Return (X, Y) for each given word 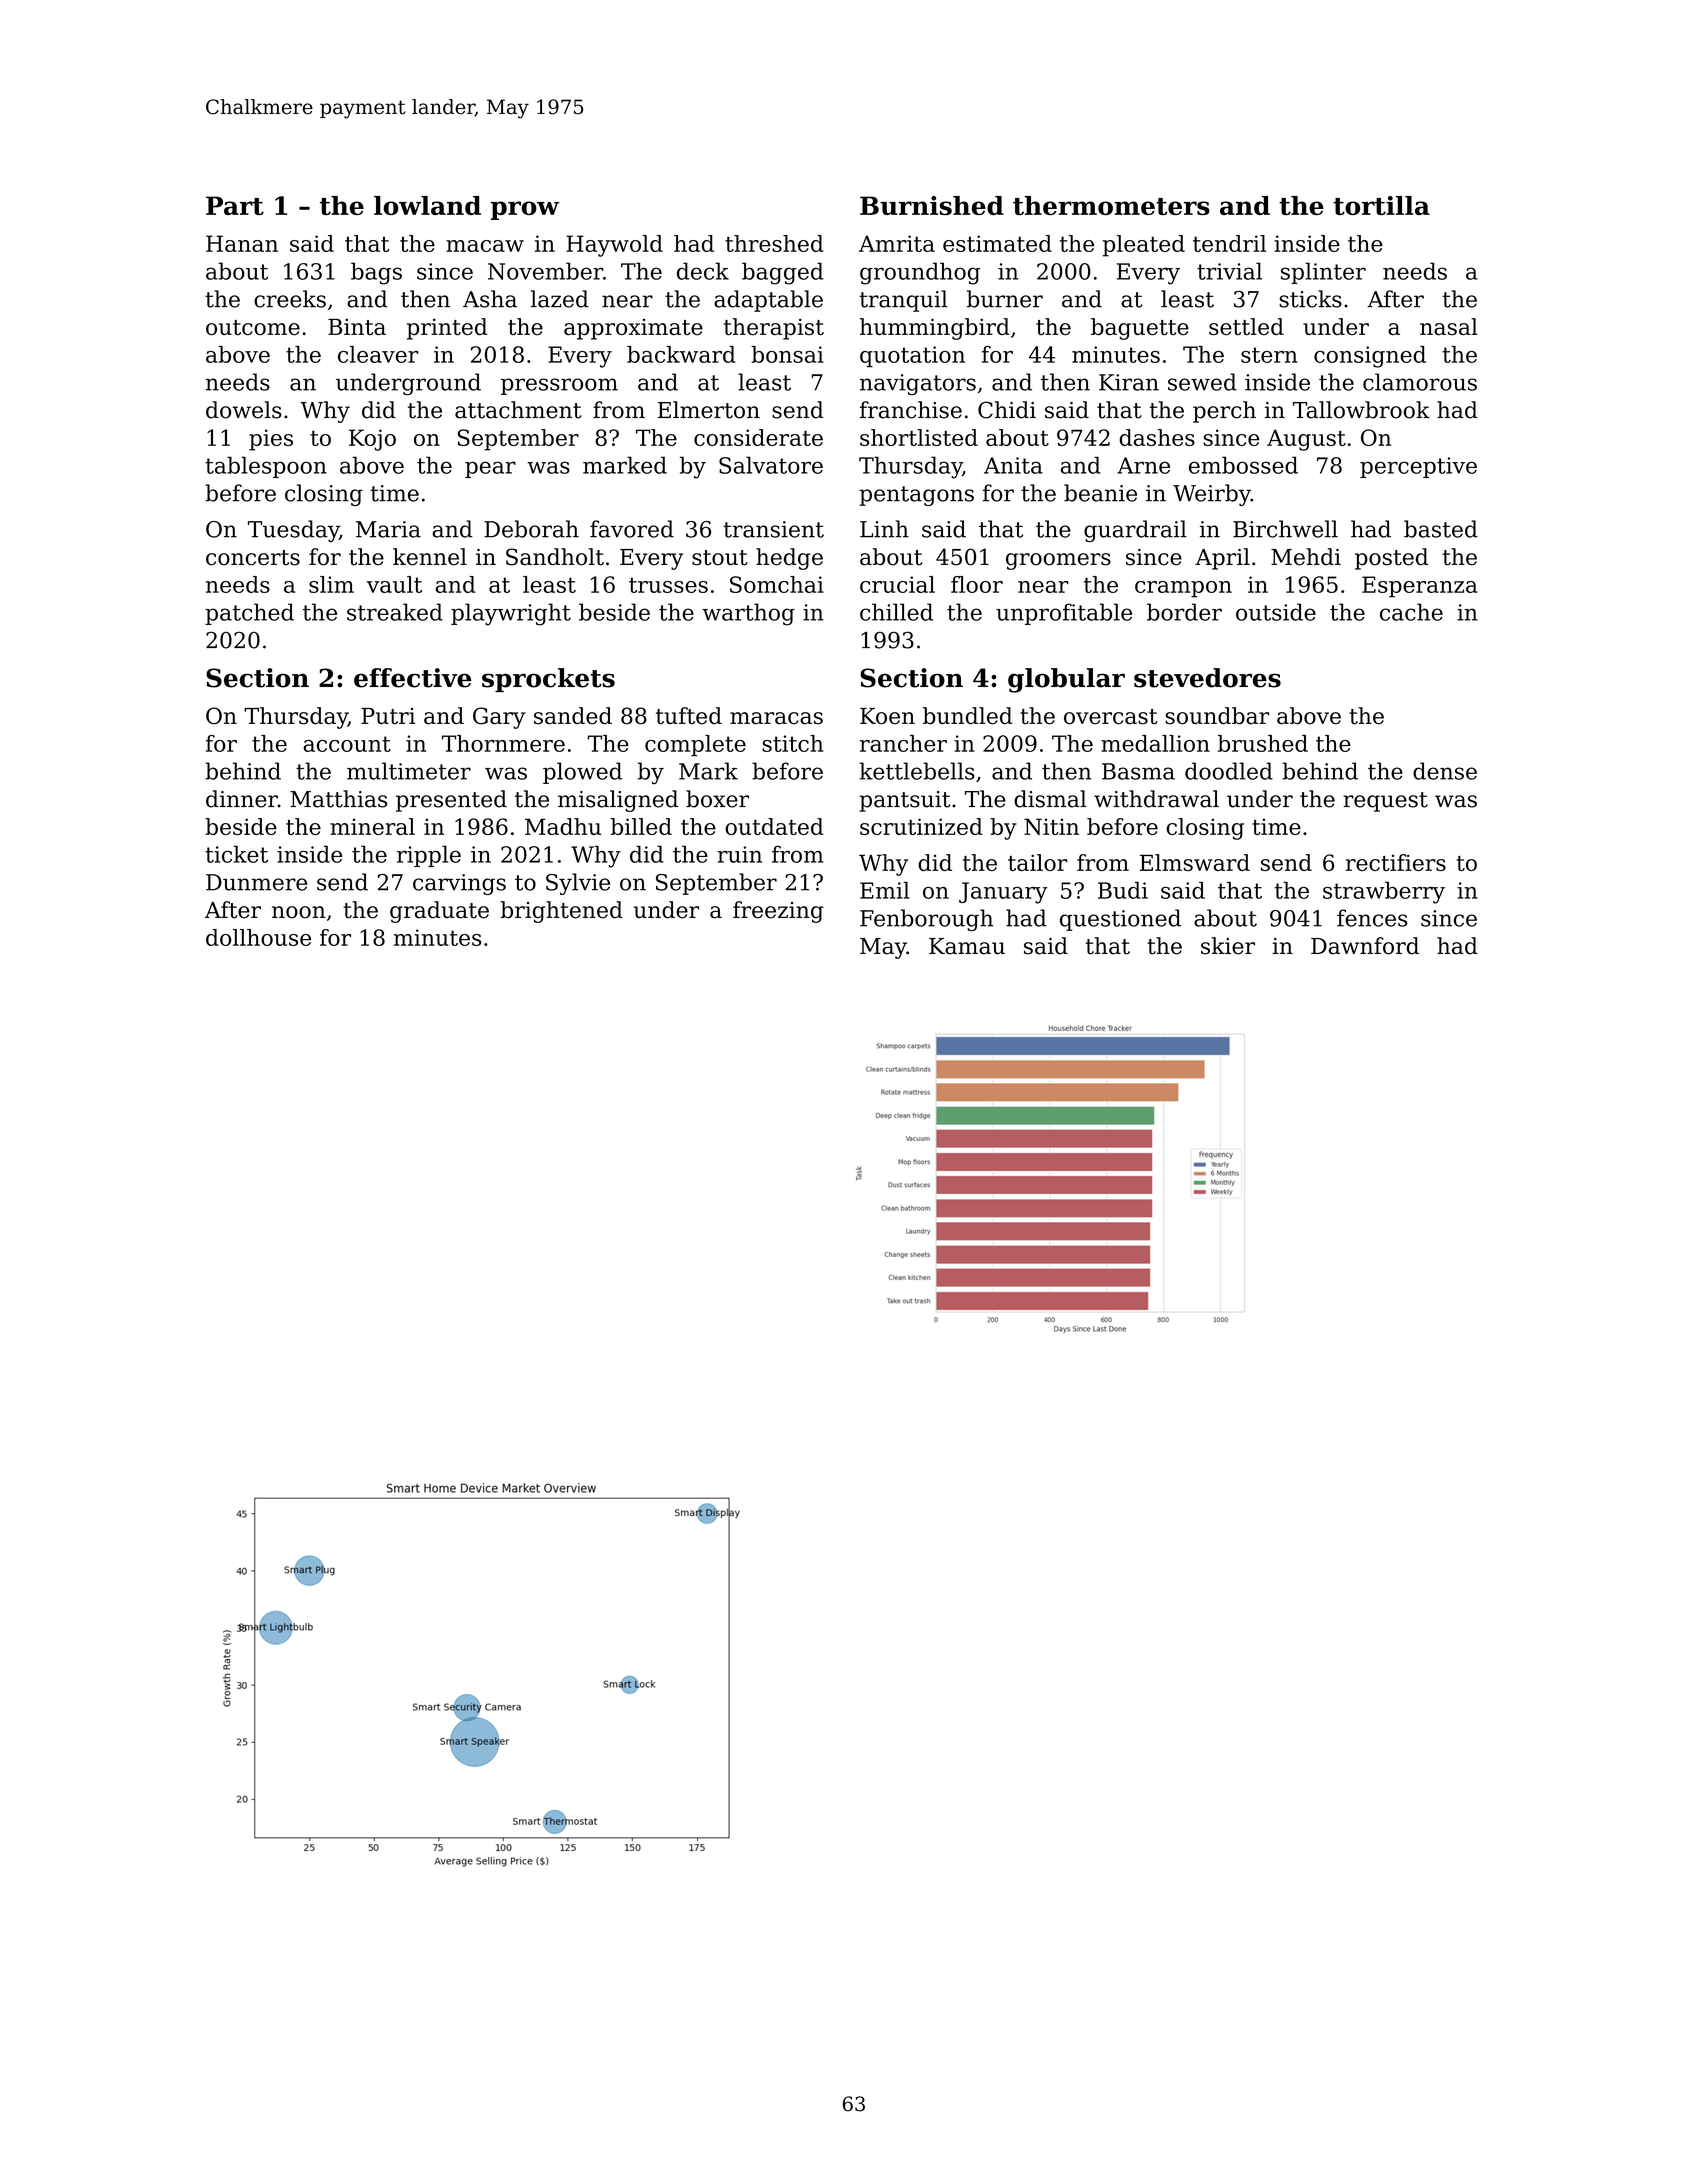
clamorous (1420, 382)
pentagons (916, 496)
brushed (1263, 743)
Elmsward (1195, 862)
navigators (918, 384)
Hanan (242, 243)
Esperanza (1420, 587)
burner (1005, 299)
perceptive (1418, 467)
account (347, 744)
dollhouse (258, 937)
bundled (967, 716)
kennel (430, 557)
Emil (884, 890)
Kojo (372, 440)
